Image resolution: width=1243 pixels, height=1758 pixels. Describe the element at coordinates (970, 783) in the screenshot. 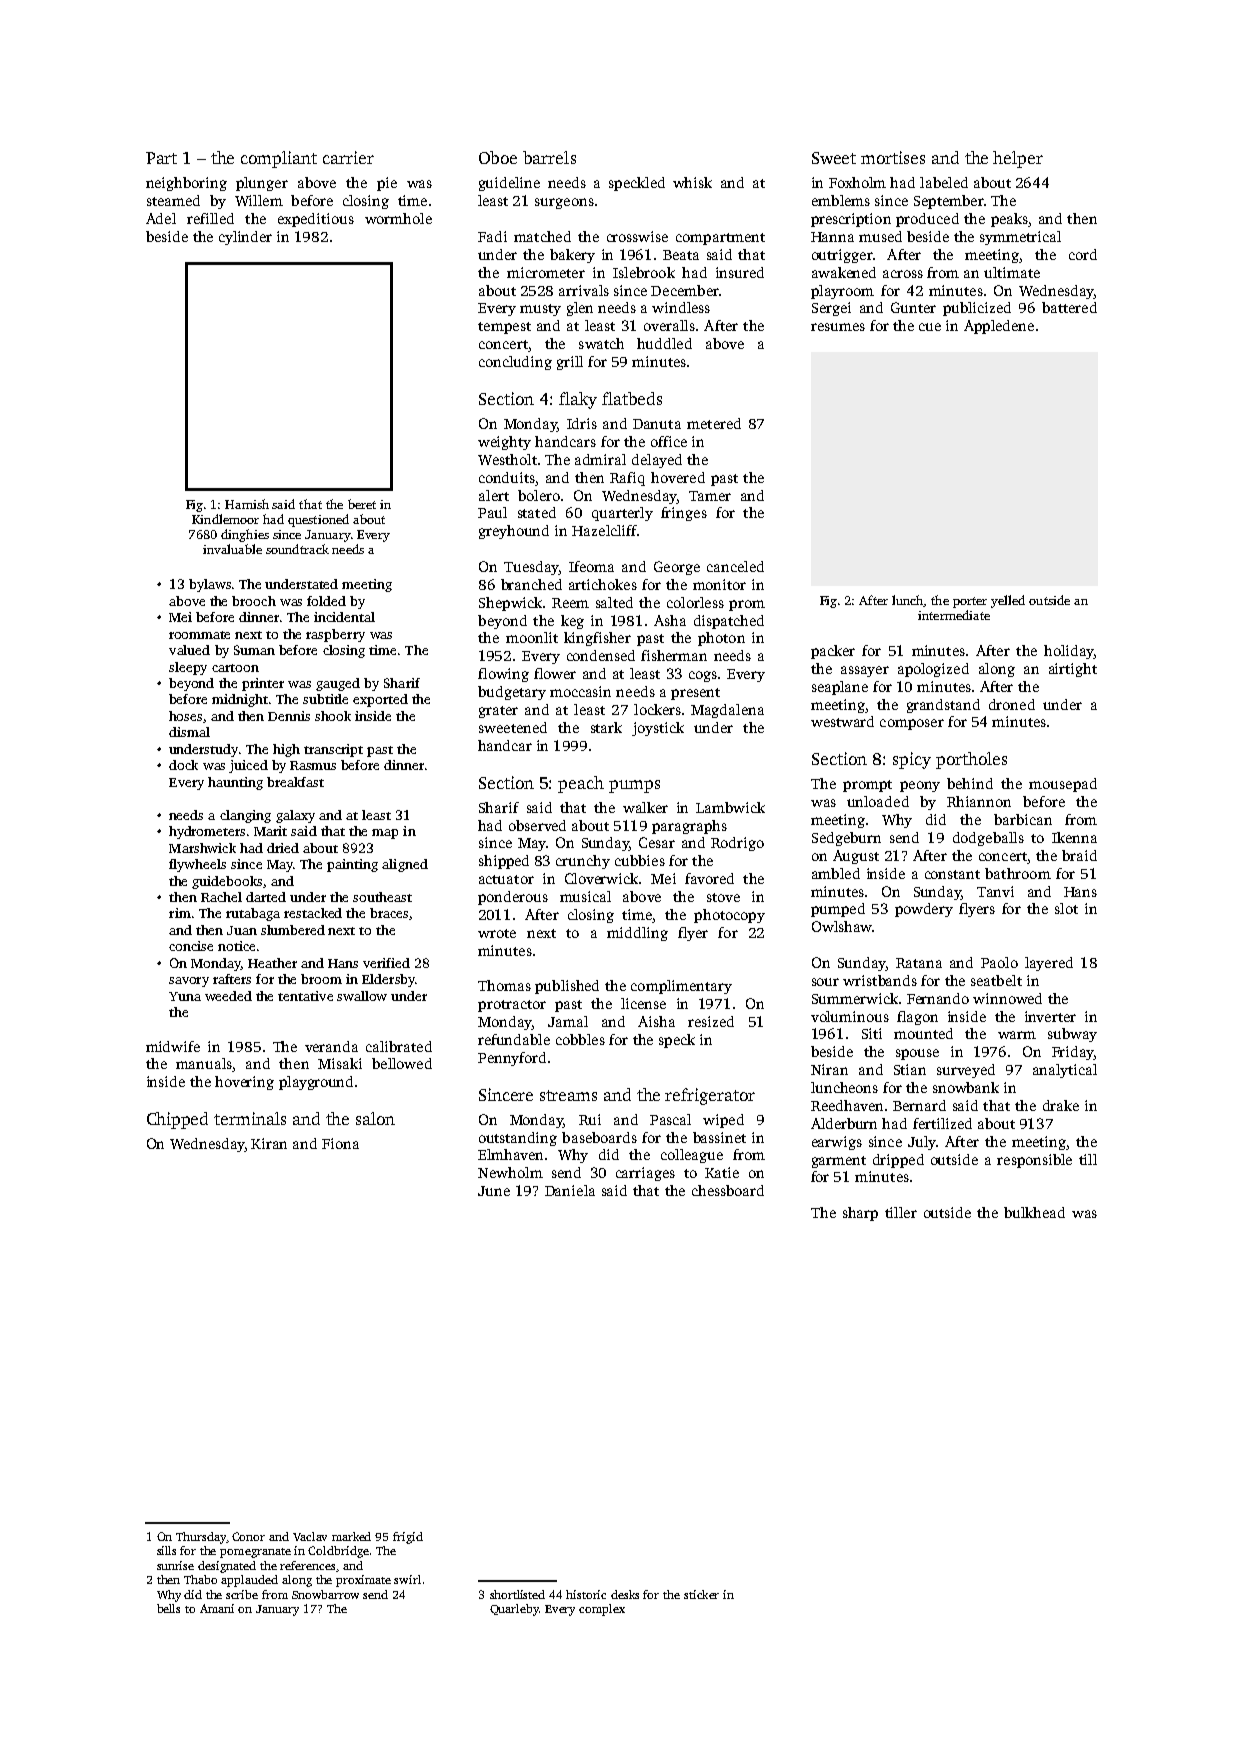

I see `behind` at that location.
